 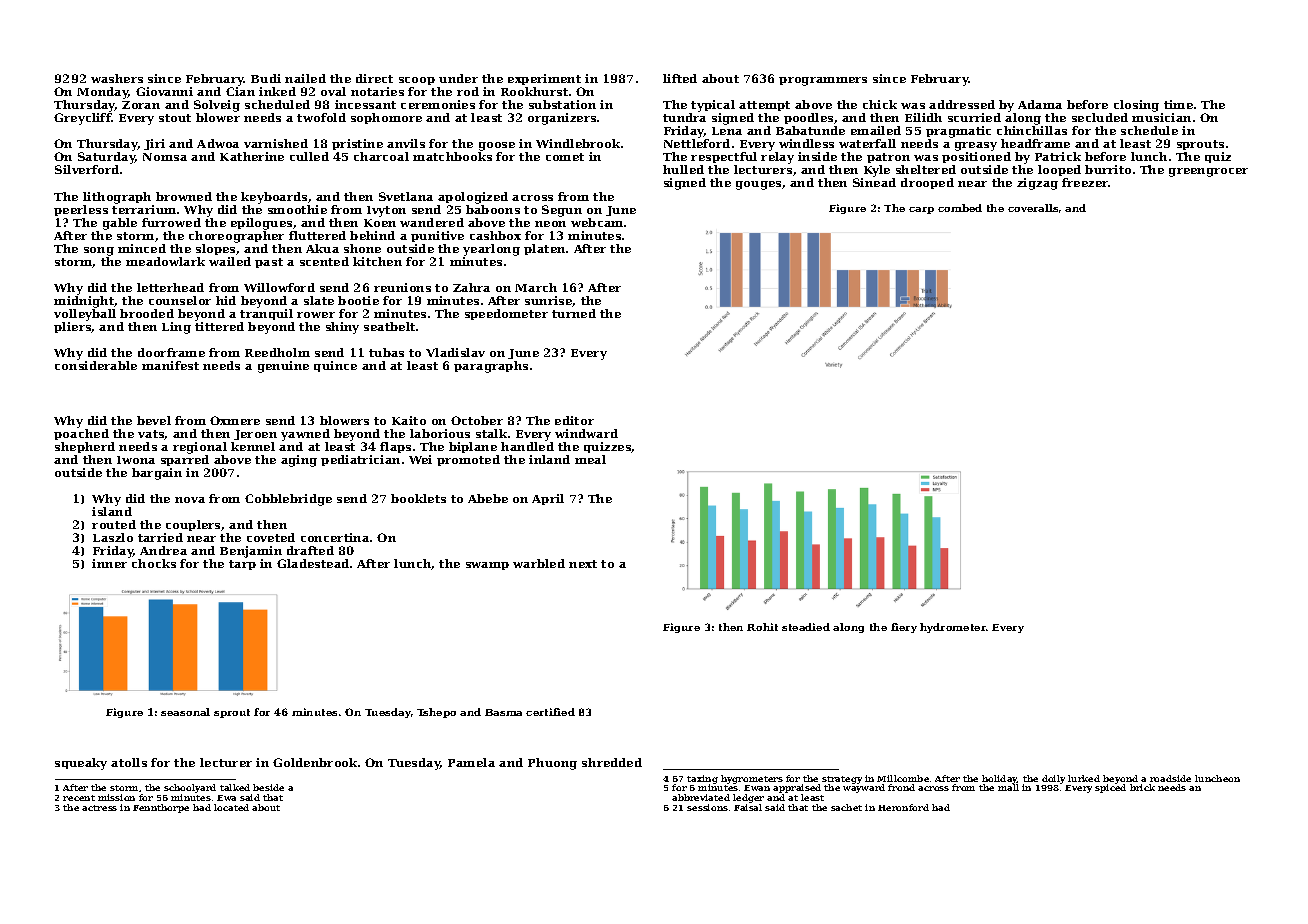 What do you see at coordinates (129, 762) in the screenshot?
I see `atolls` at bounding box center [129, 762].
